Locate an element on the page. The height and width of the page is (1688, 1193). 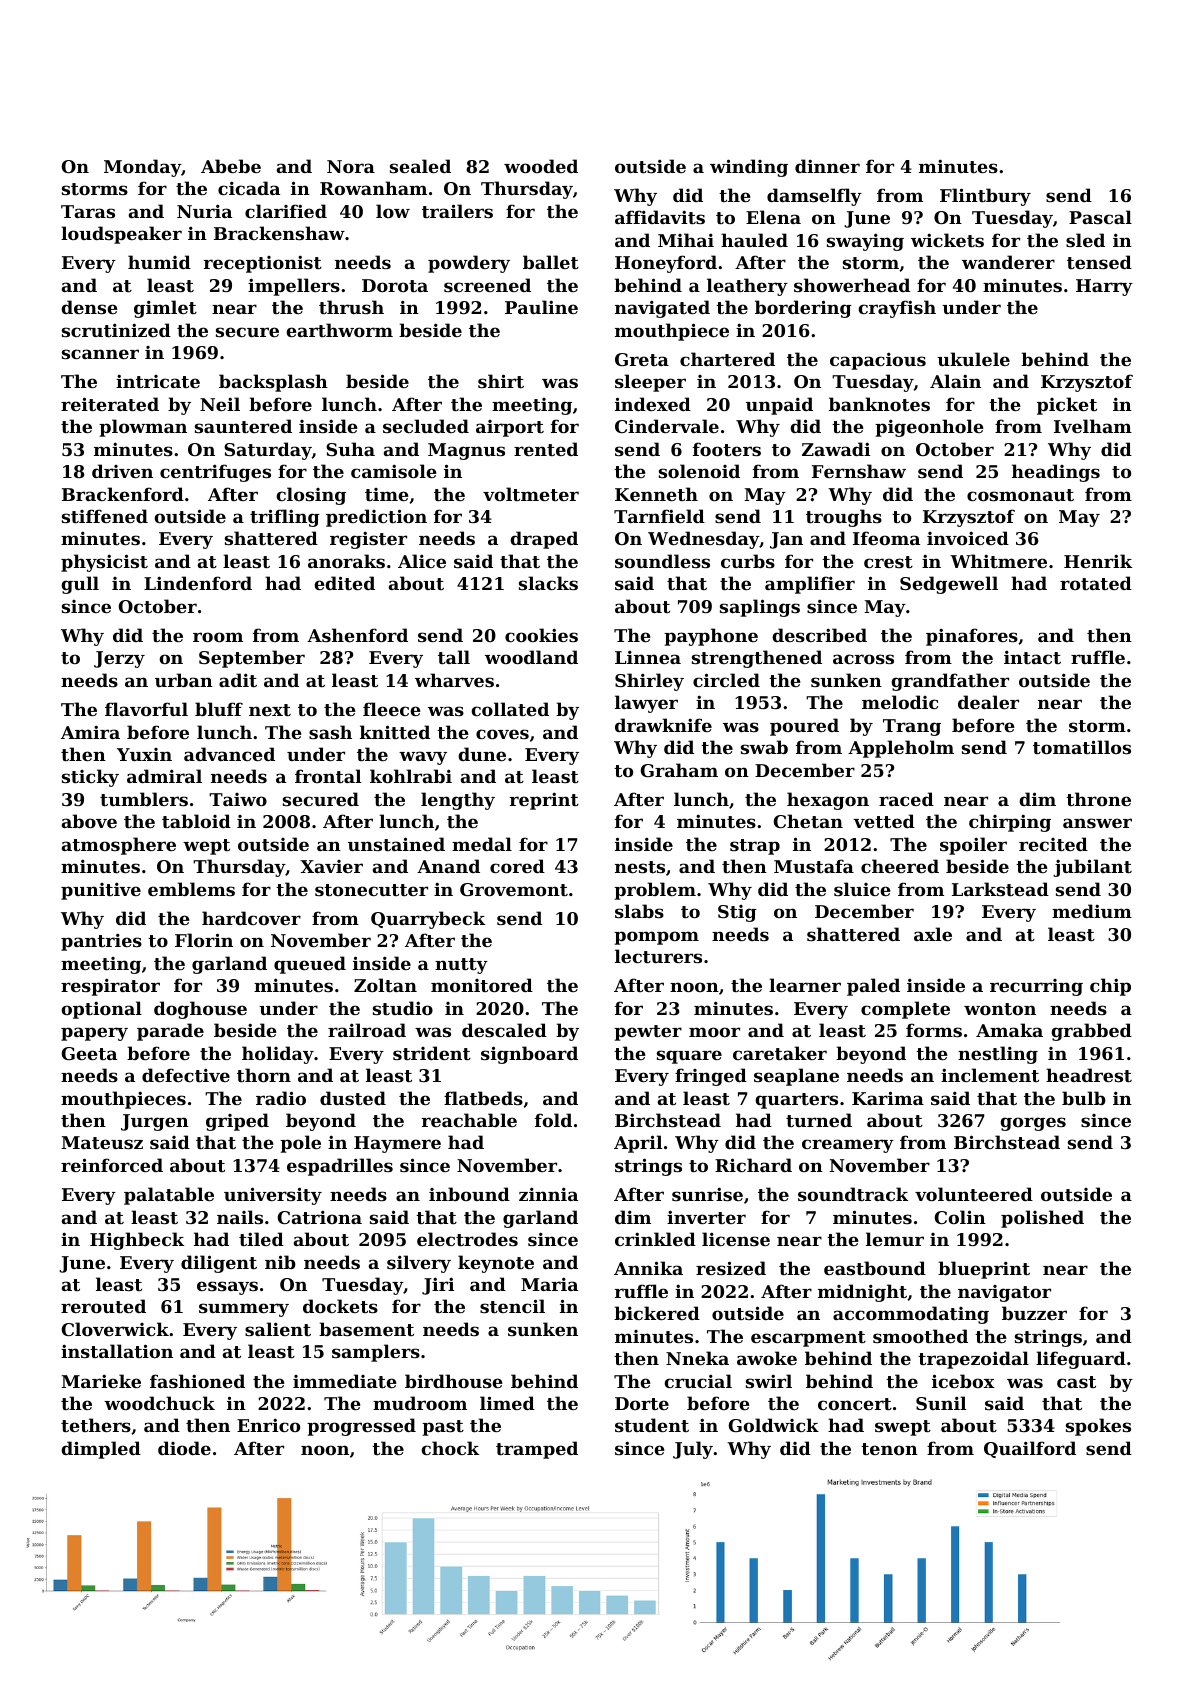
headings is located at coordinates (1056, 473).
